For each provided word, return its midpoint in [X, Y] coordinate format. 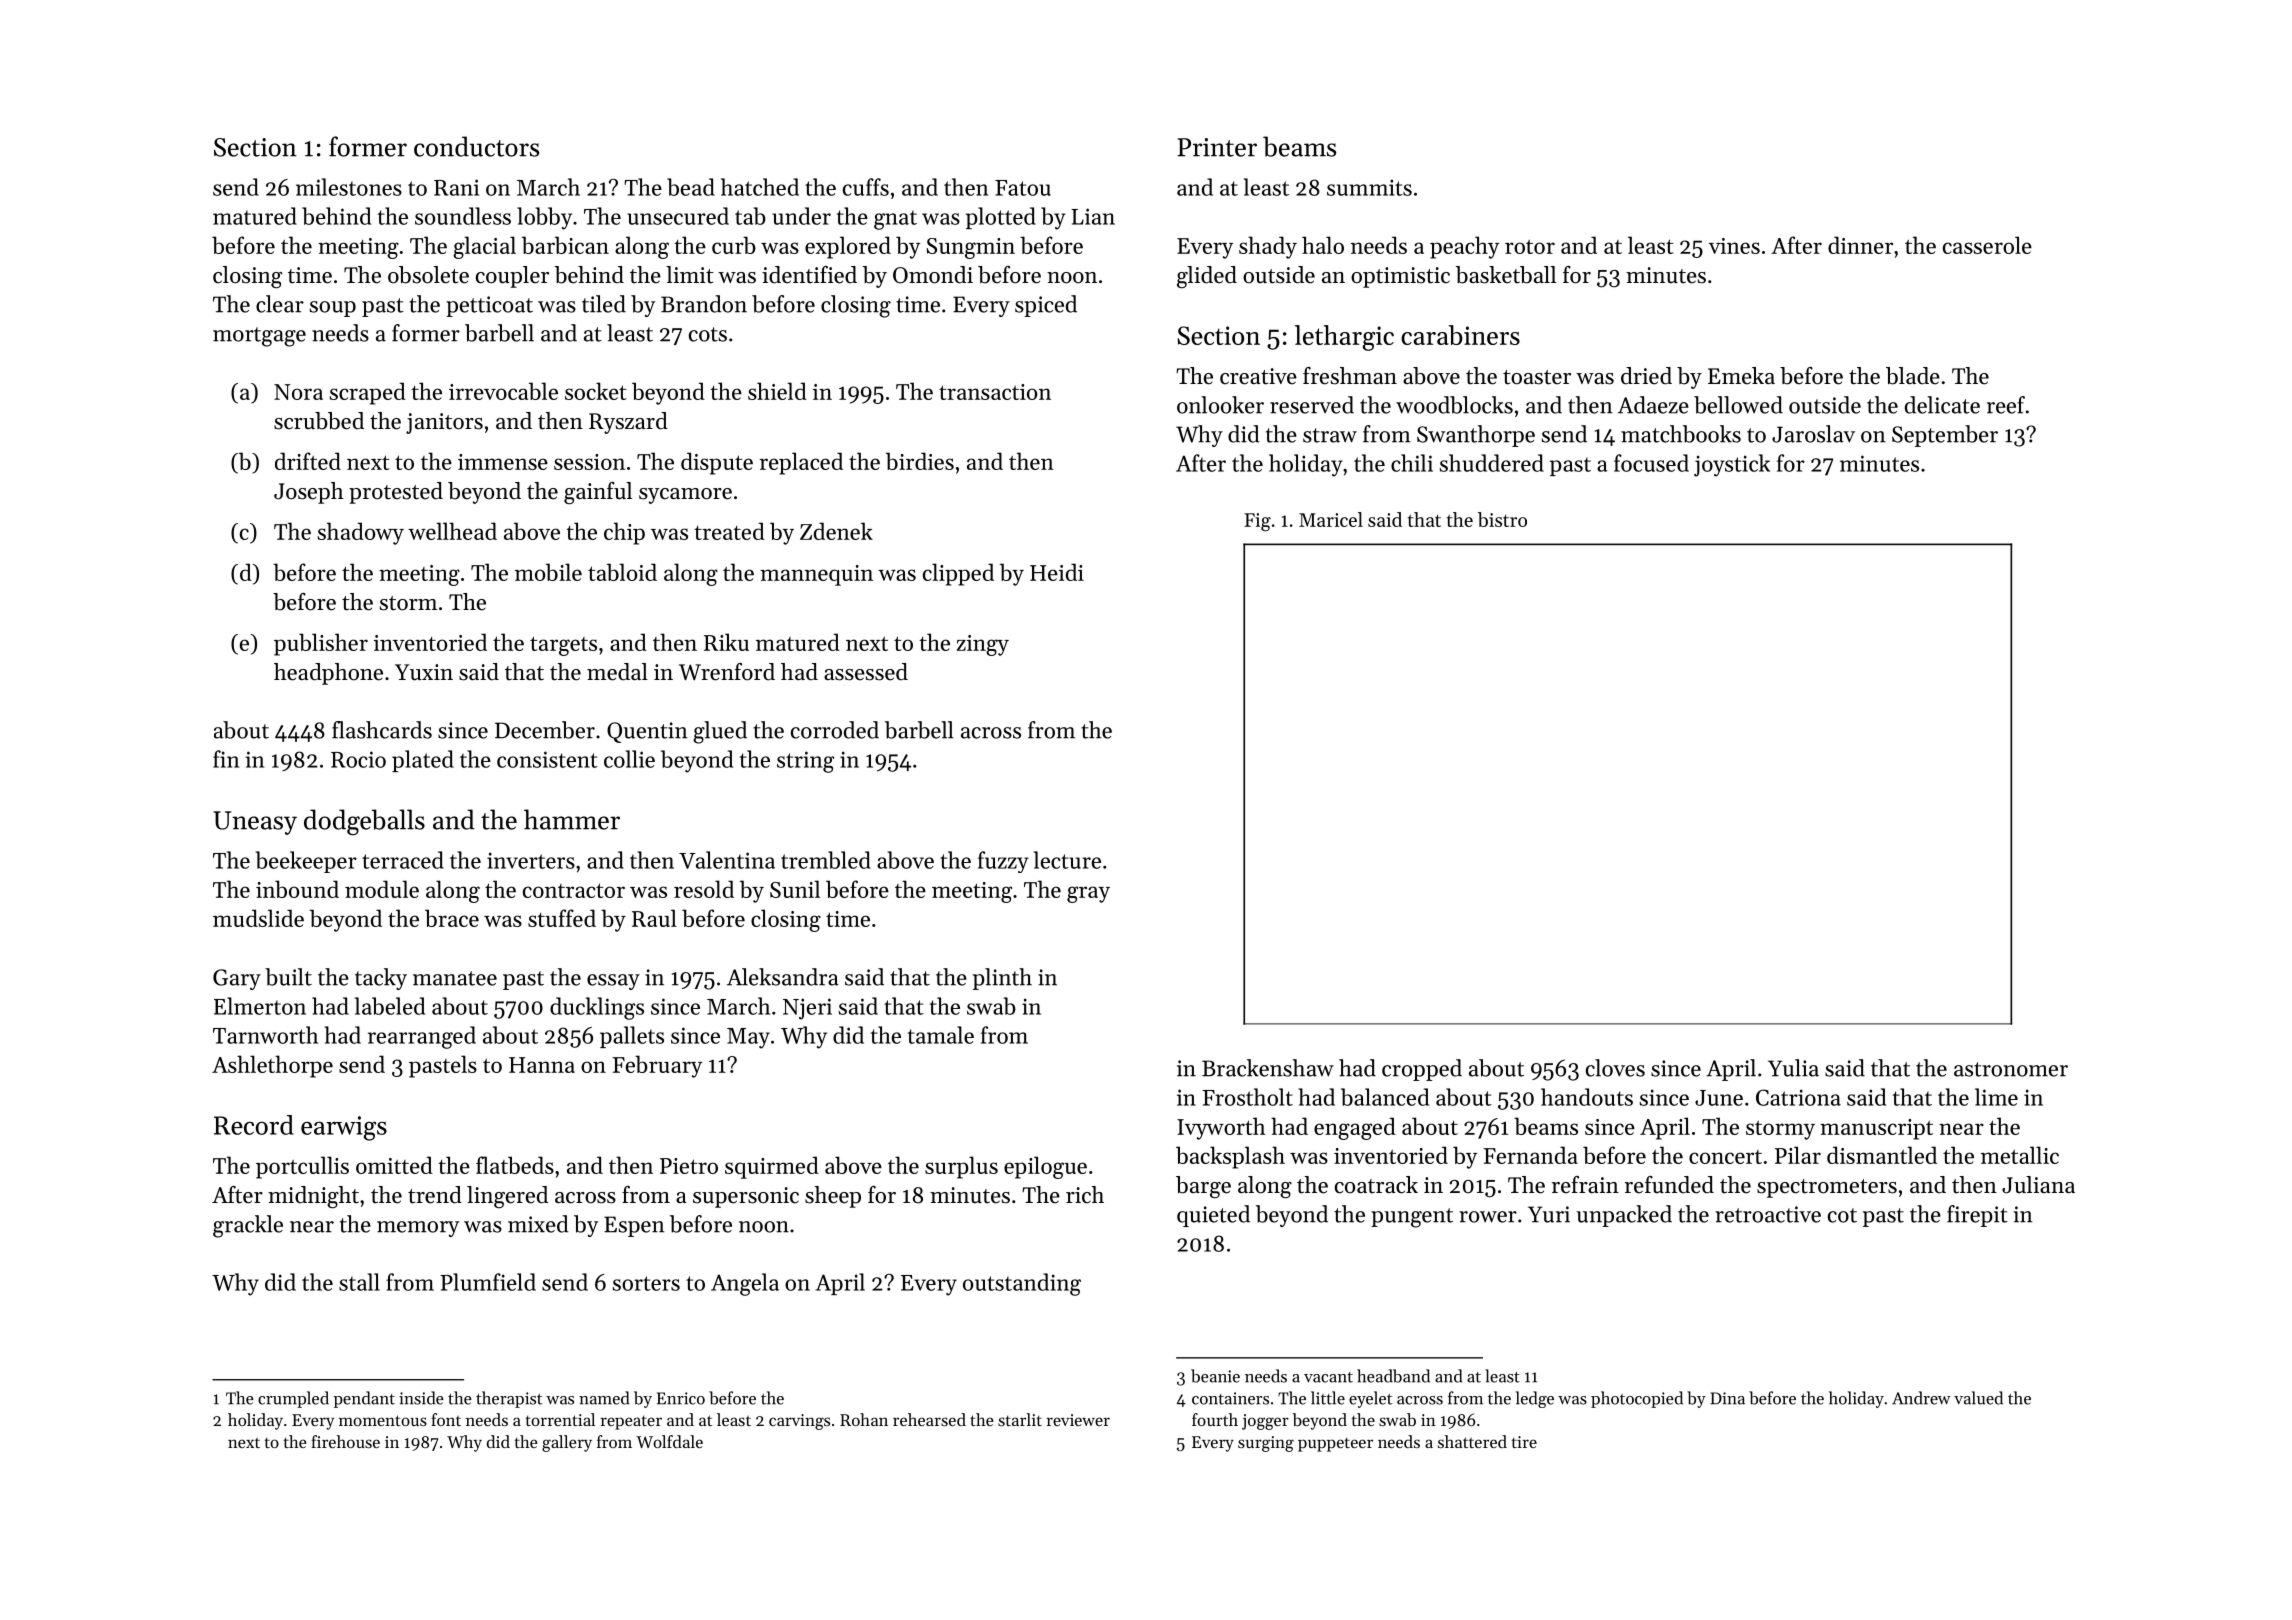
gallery [567, 1443]
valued [1978, 1398]
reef [2006, 405]
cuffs [866, 187]
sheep [833, 1197]
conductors [476, 146]
